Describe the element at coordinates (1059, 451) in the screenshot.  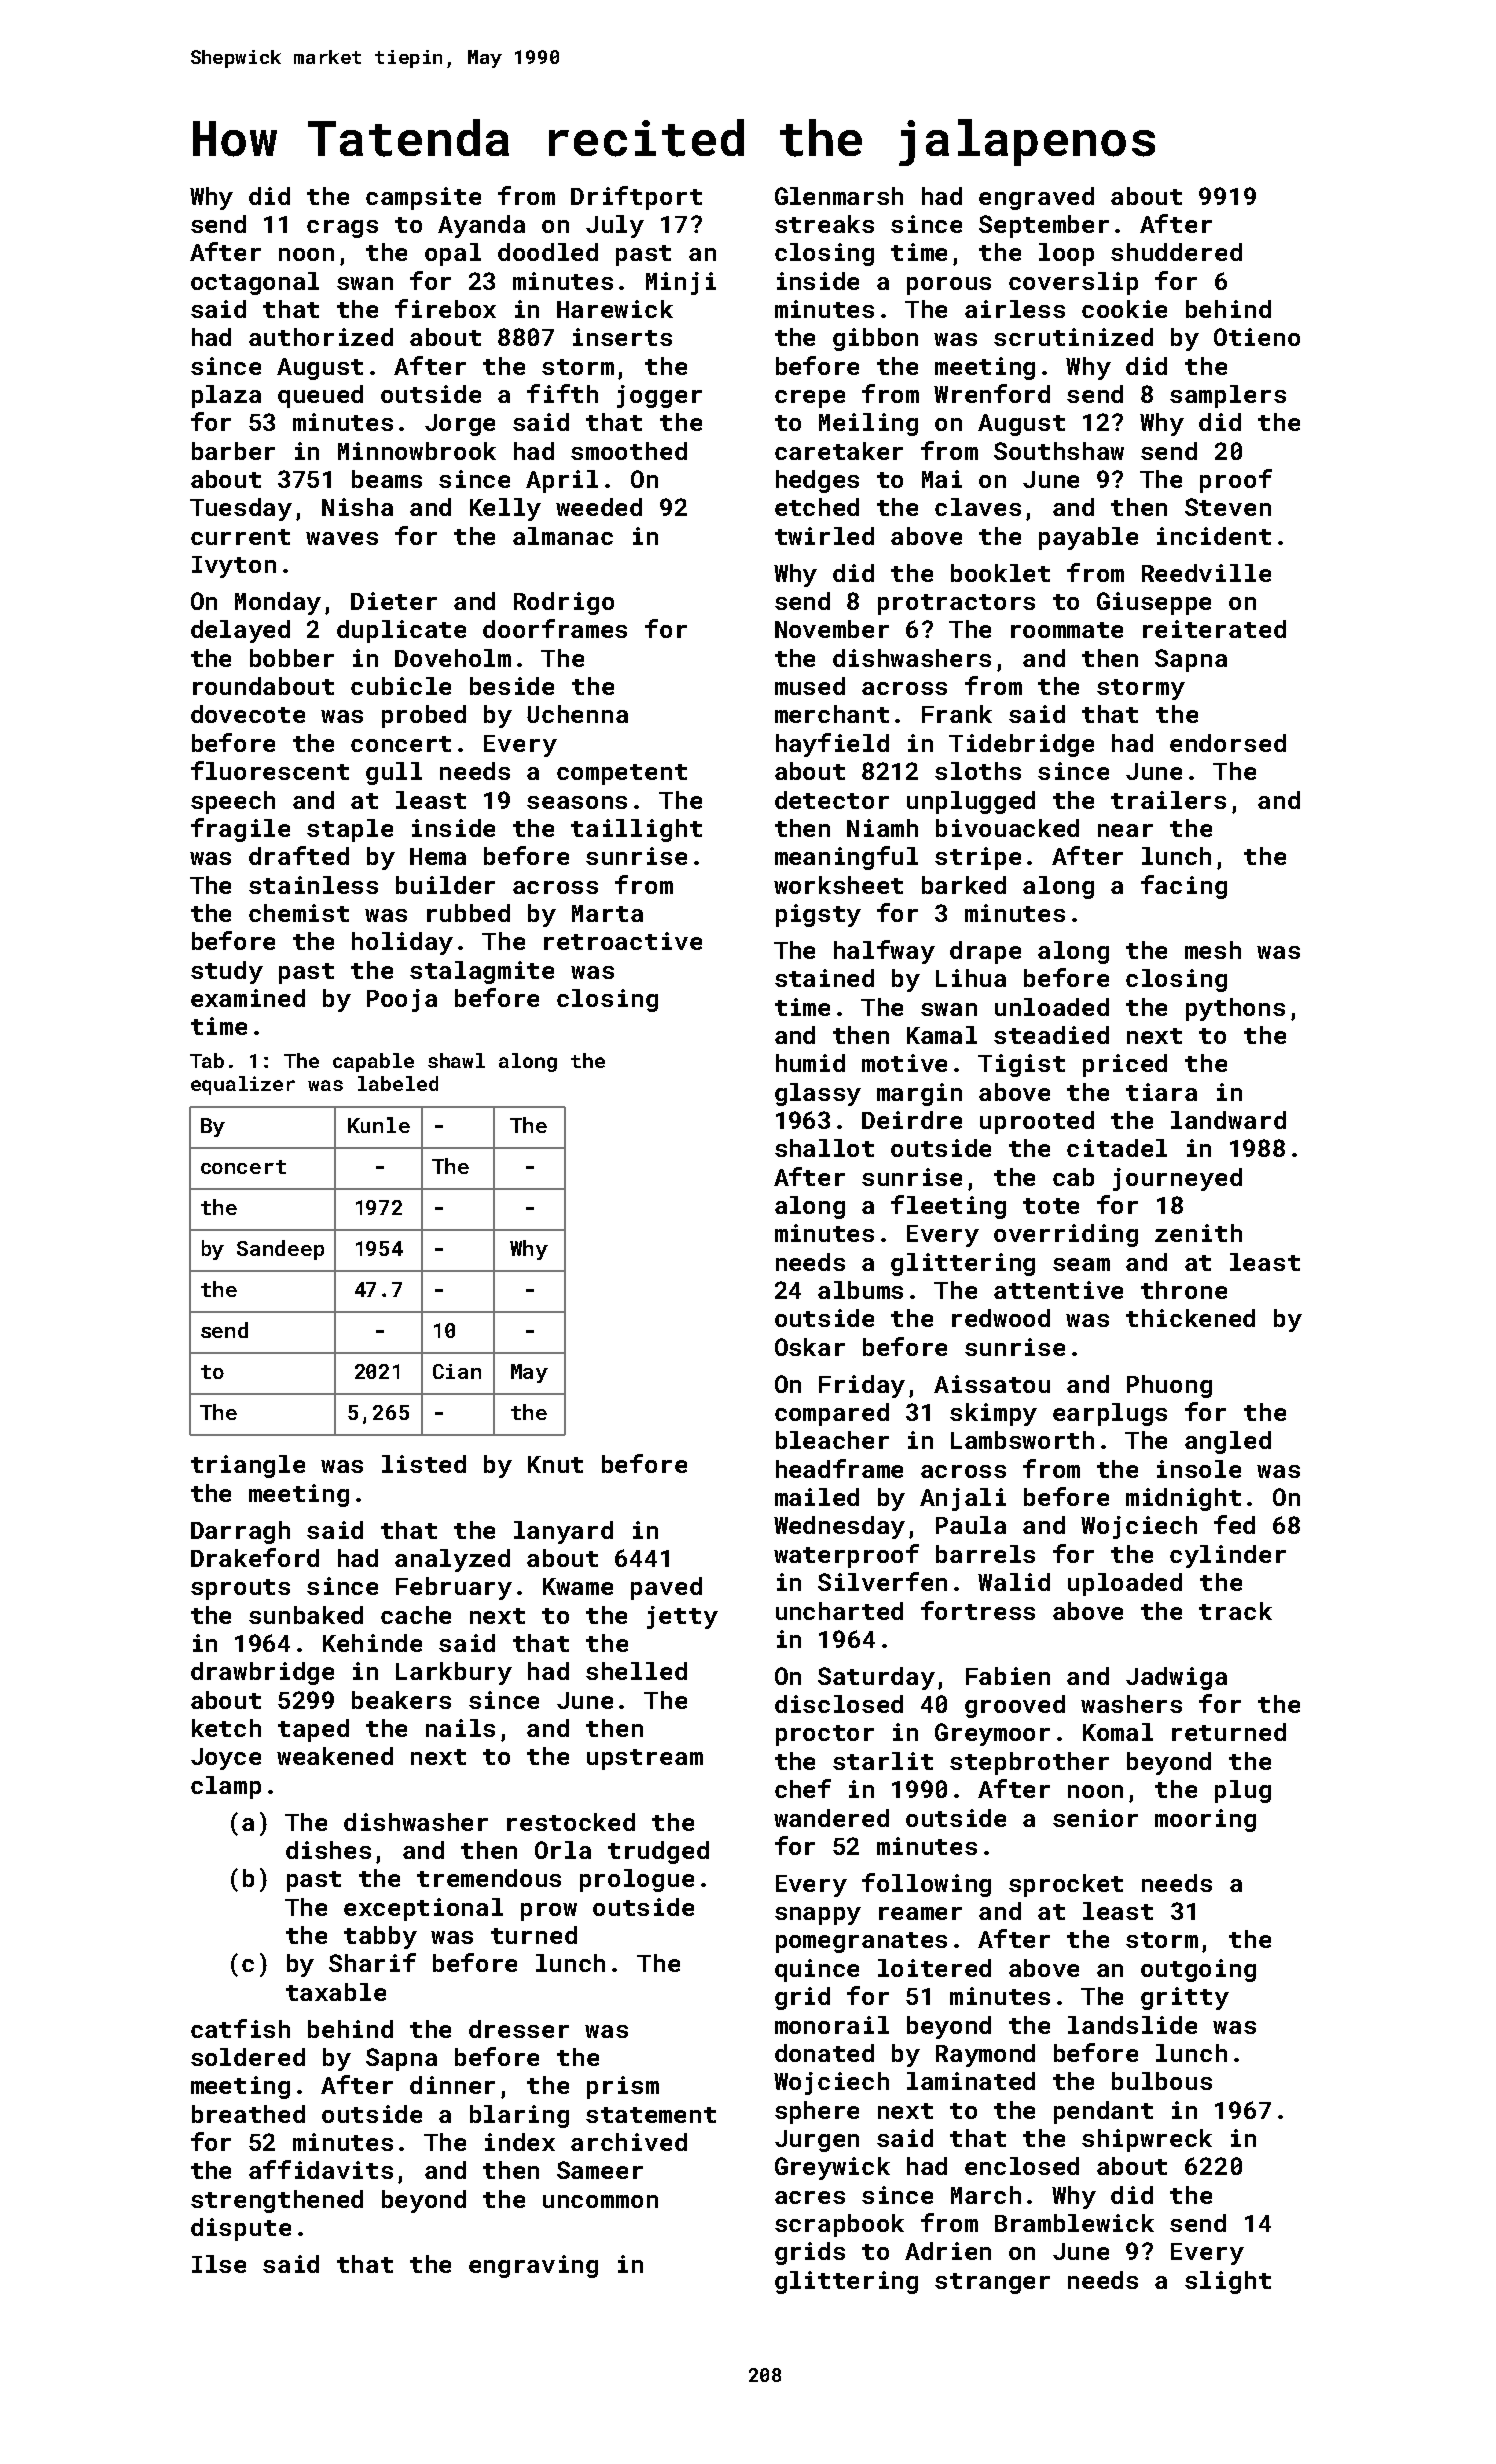
I see `Southshaw` at that location.
